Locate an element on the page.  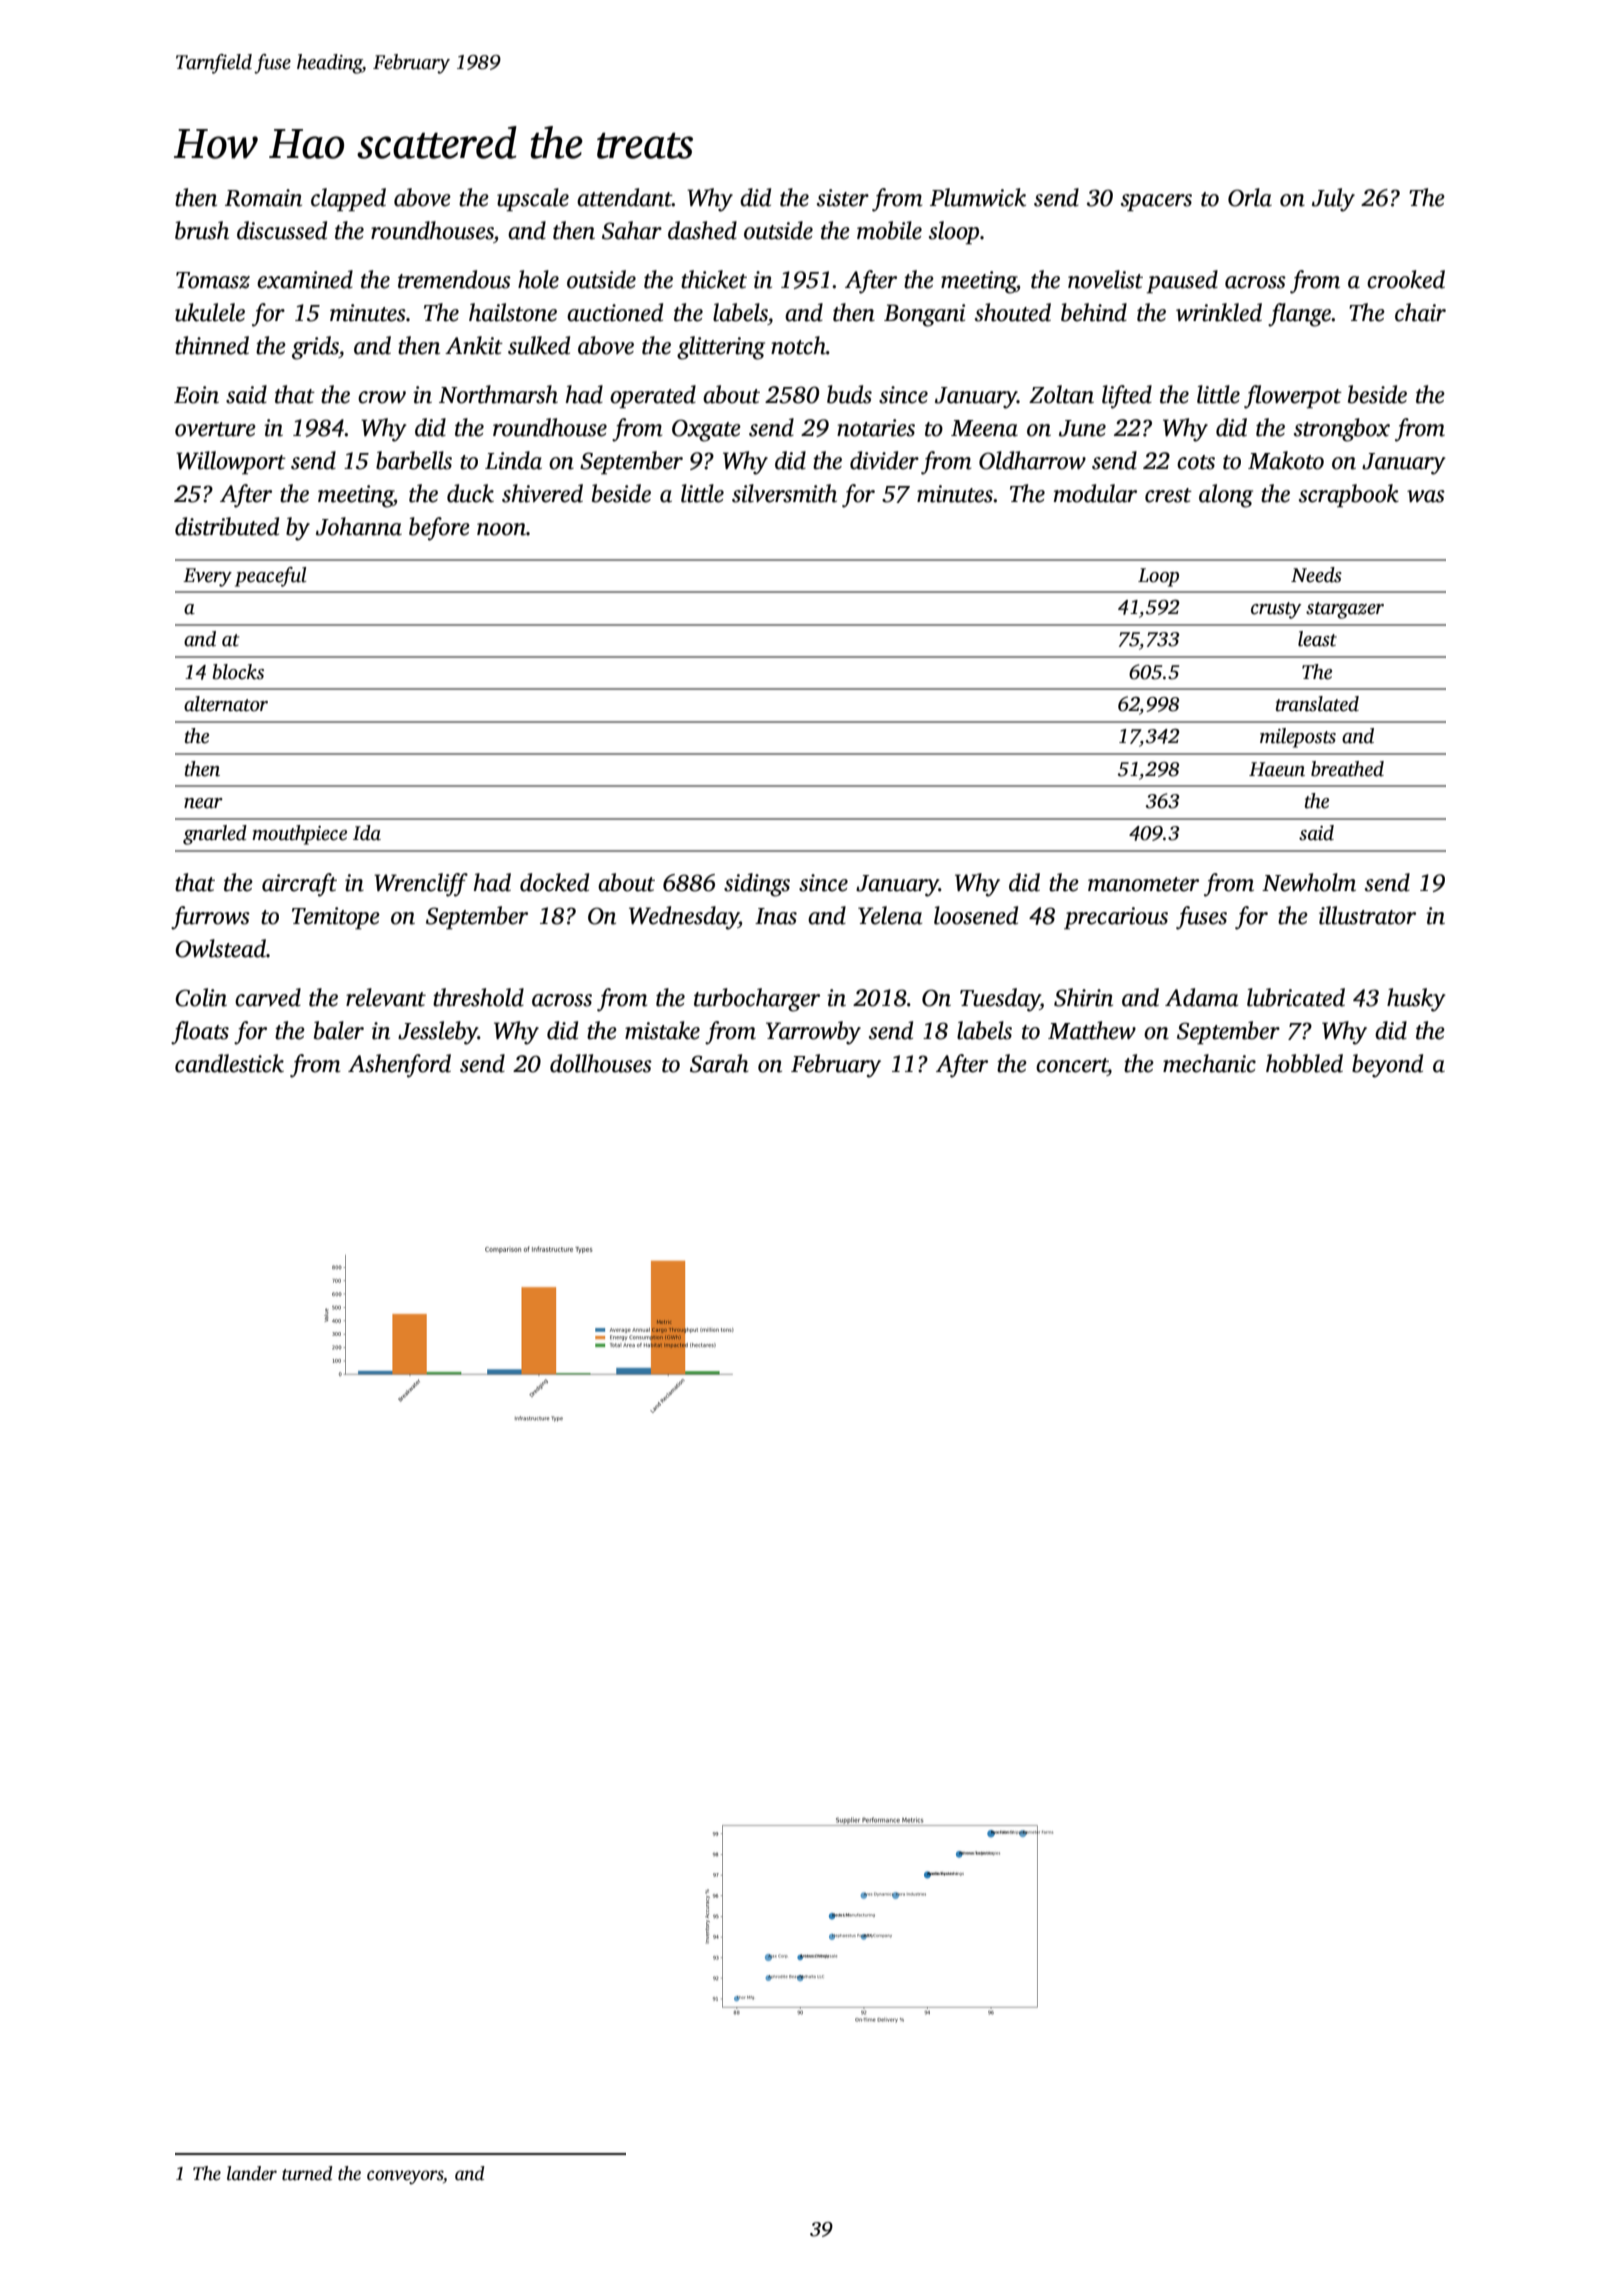
Sarah is located at coordinates (719, 1063).
